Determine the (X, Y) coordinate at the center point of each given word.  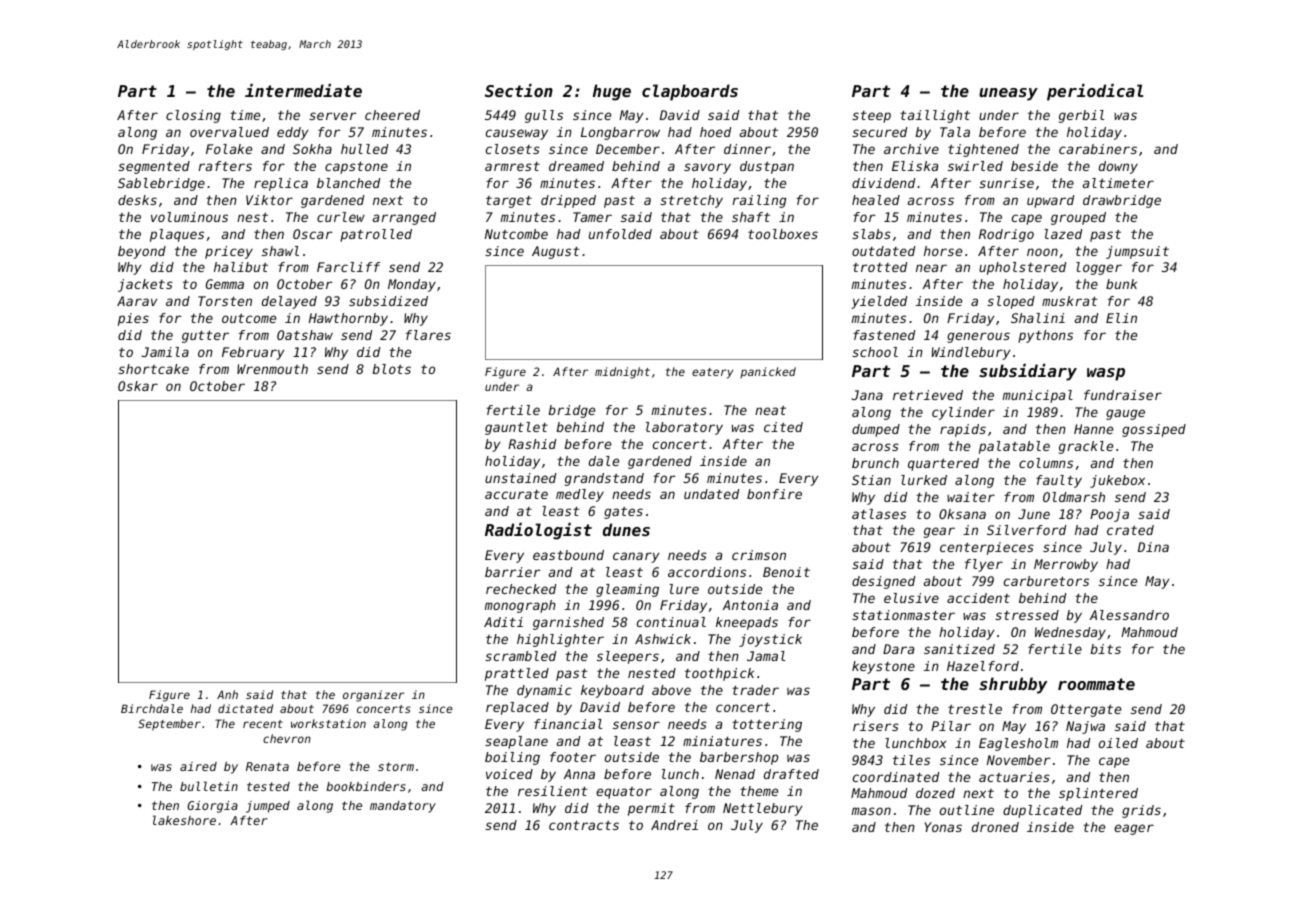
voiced (509, 774)
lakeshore (184, 820)
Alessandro (1129, 615)
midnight (622, 373)
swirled (975, 166)
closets (513, 149)
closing (193, 116)
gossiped (1154, 430)
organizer (373, 696)
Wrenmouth (272, 369)
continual (671, 622)
